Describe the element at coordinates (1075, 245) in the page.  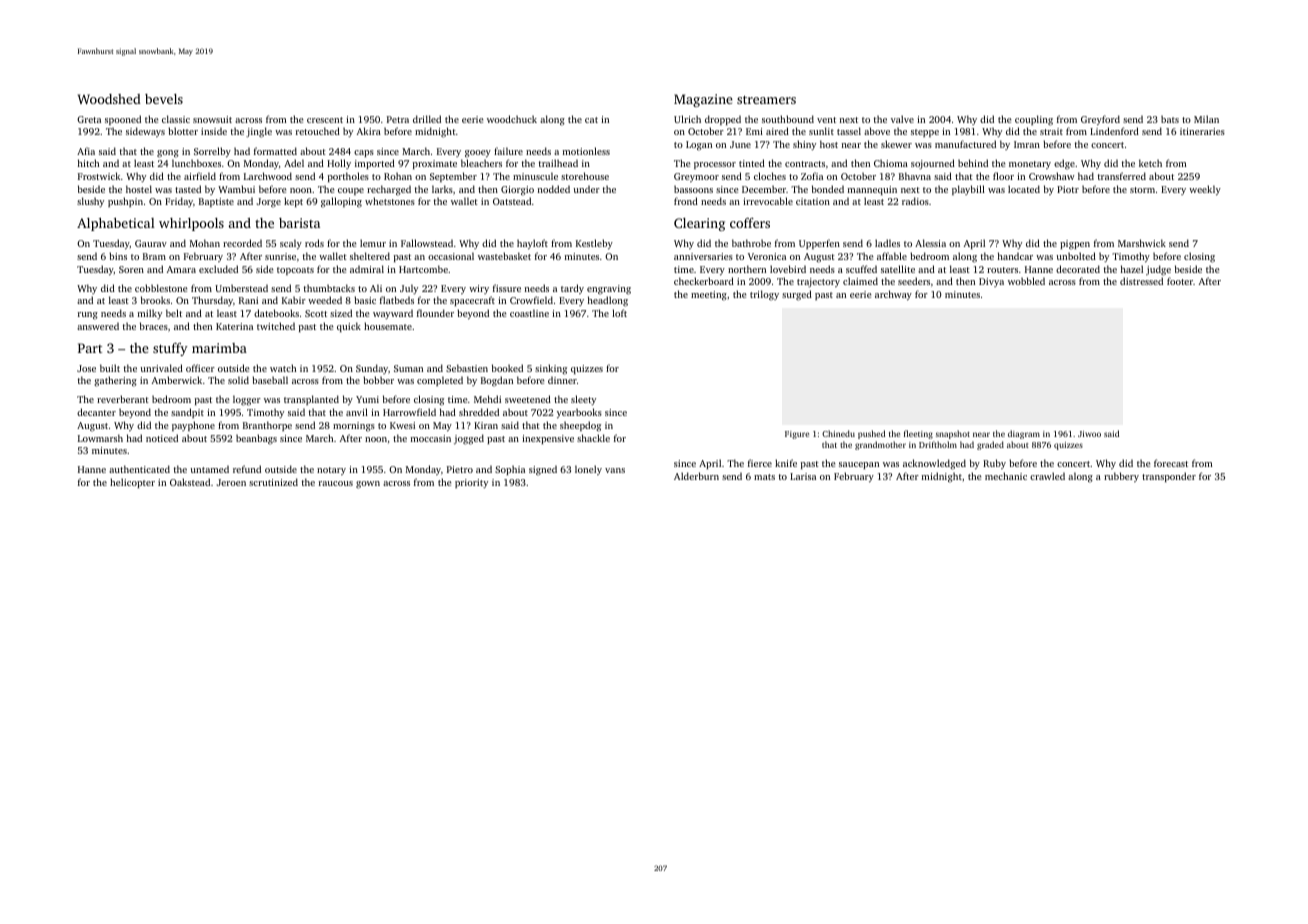
I see `pigpen` at that location.
